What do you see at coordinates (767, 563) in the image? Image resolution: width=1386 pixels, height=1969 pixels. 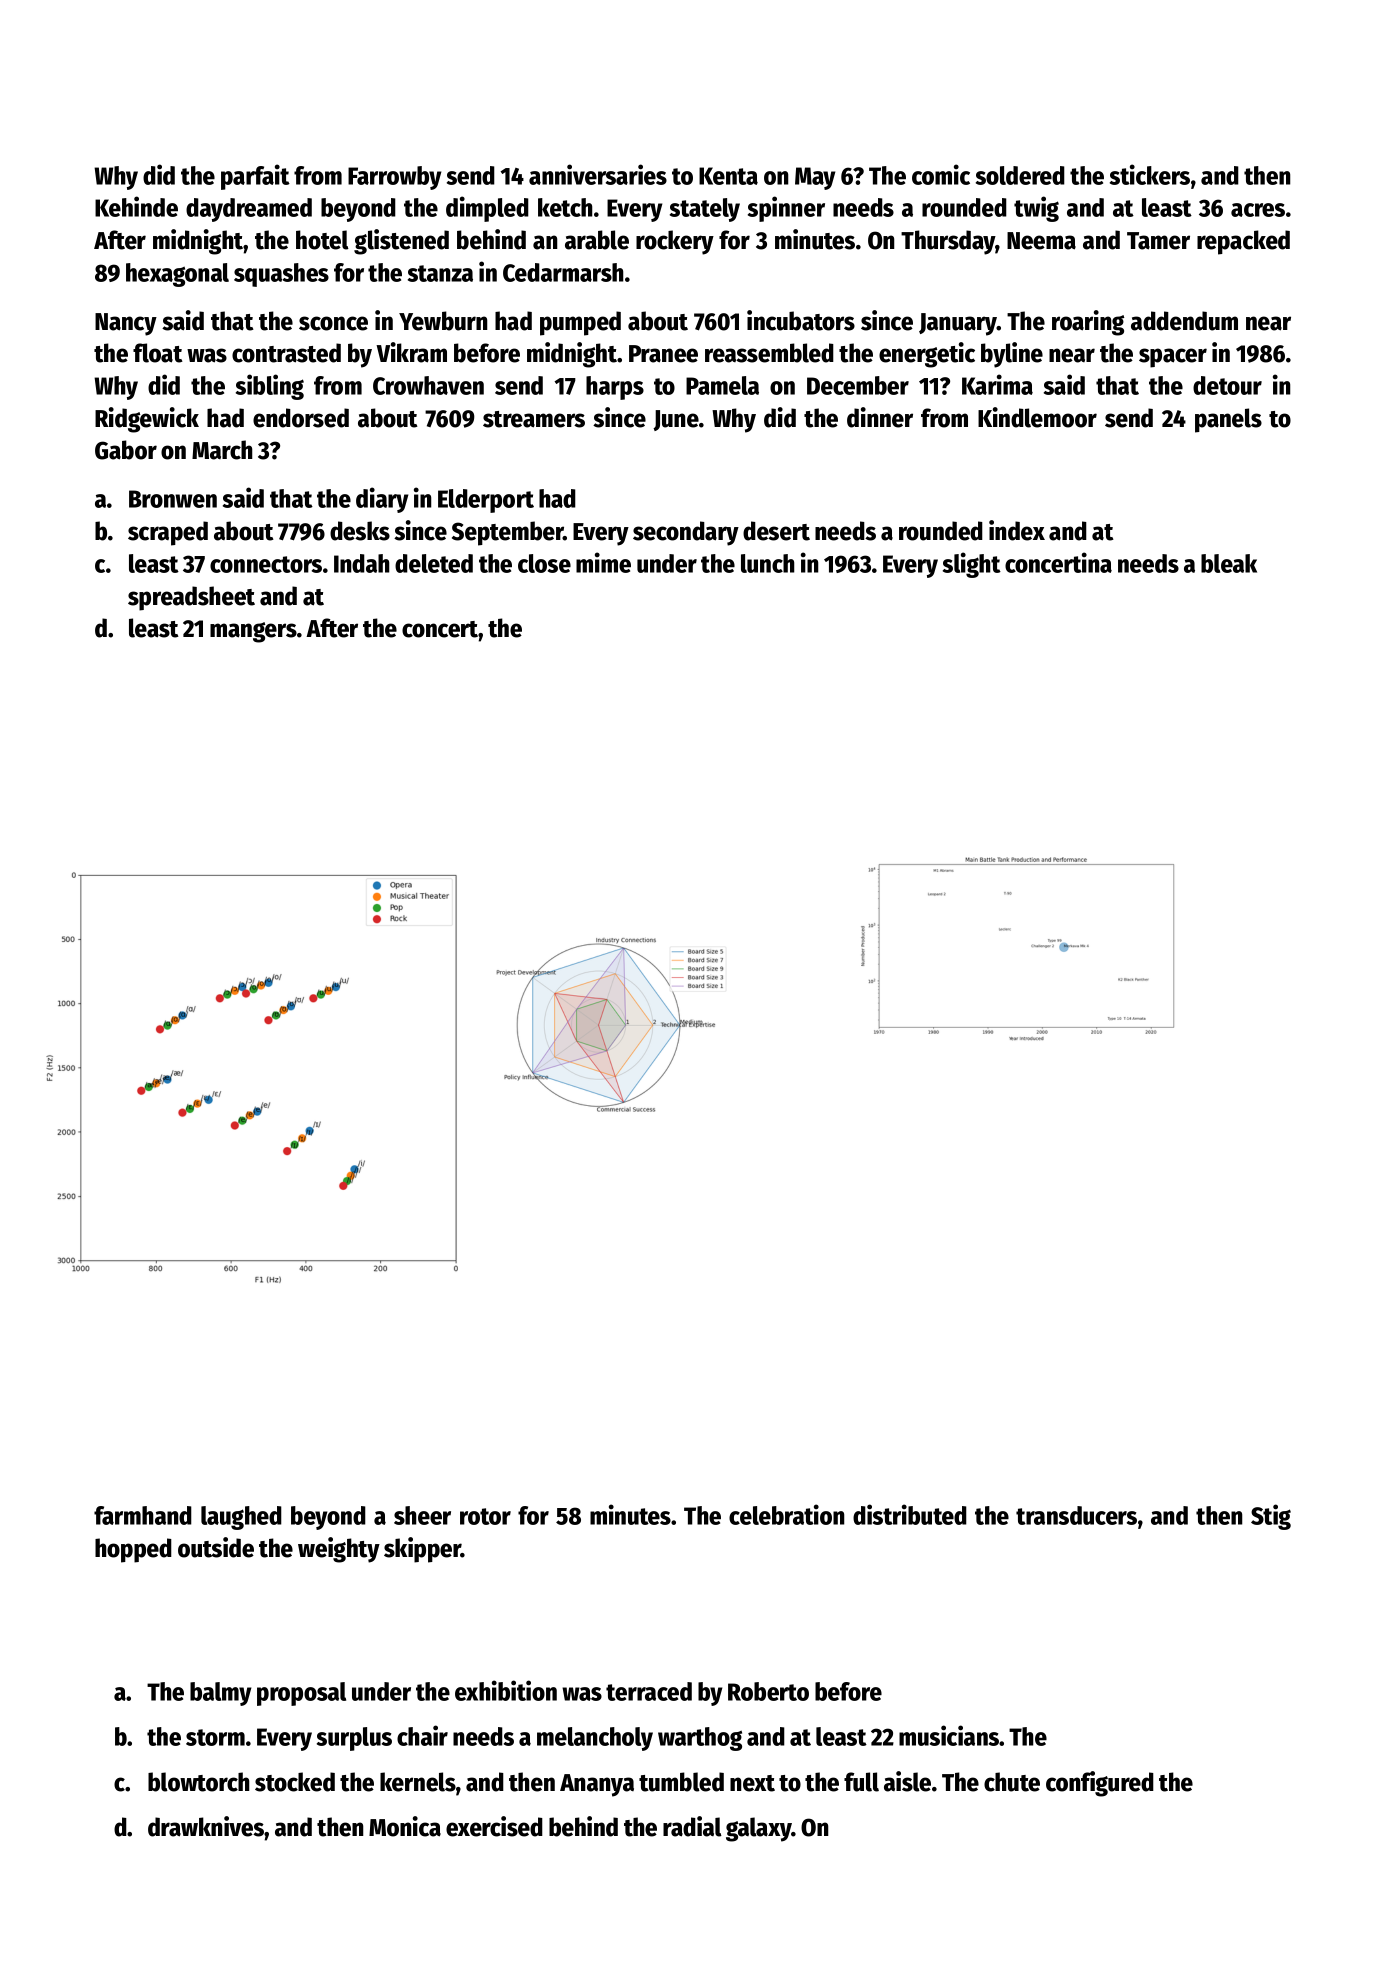 I see `lunch` at bounding box center [767, 563].
